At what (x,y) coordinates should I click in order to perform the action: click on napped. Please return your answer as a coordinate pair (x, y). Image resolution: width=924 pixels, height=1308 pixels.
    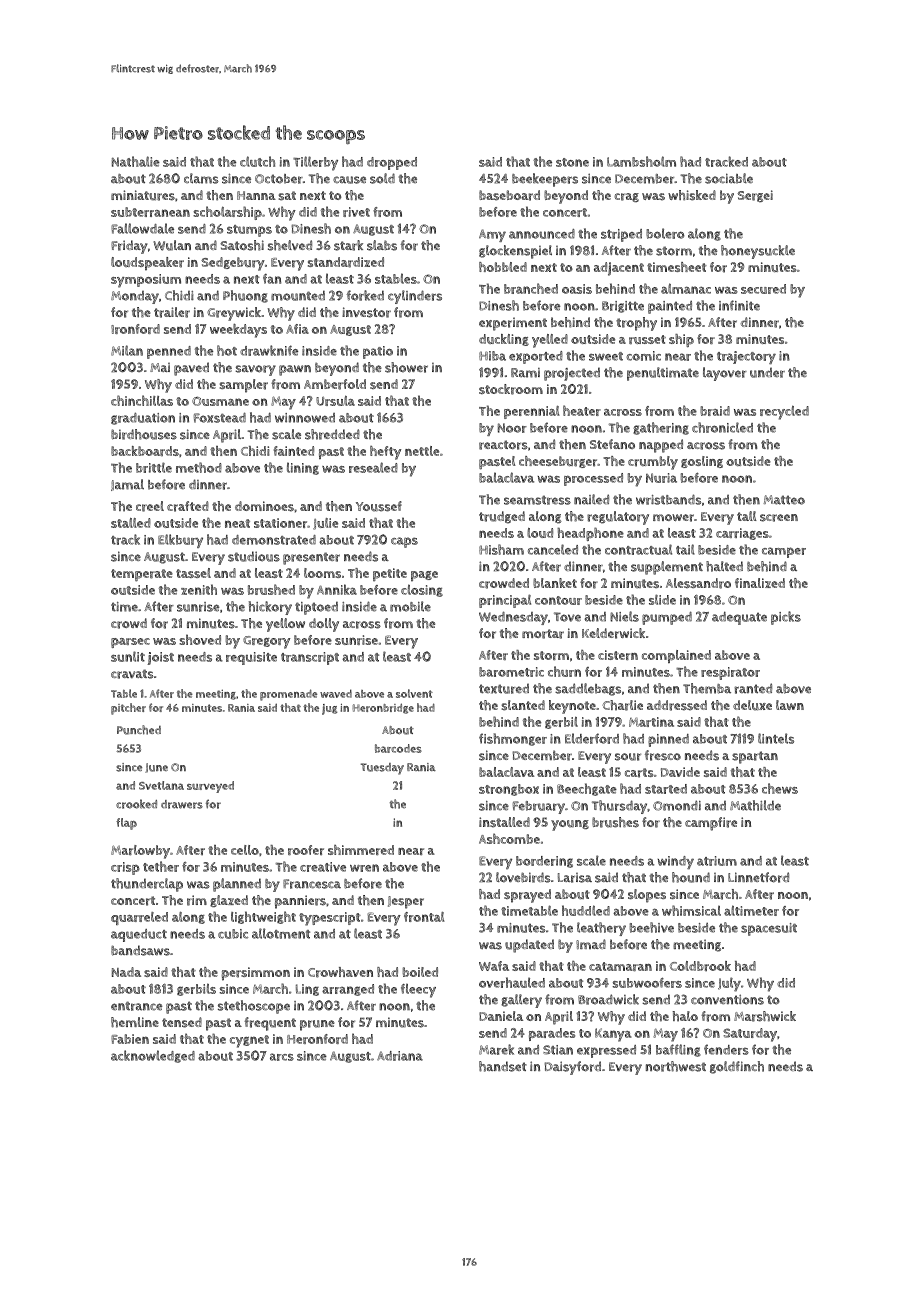
    Looking at the image, I should click on (661, 446).
